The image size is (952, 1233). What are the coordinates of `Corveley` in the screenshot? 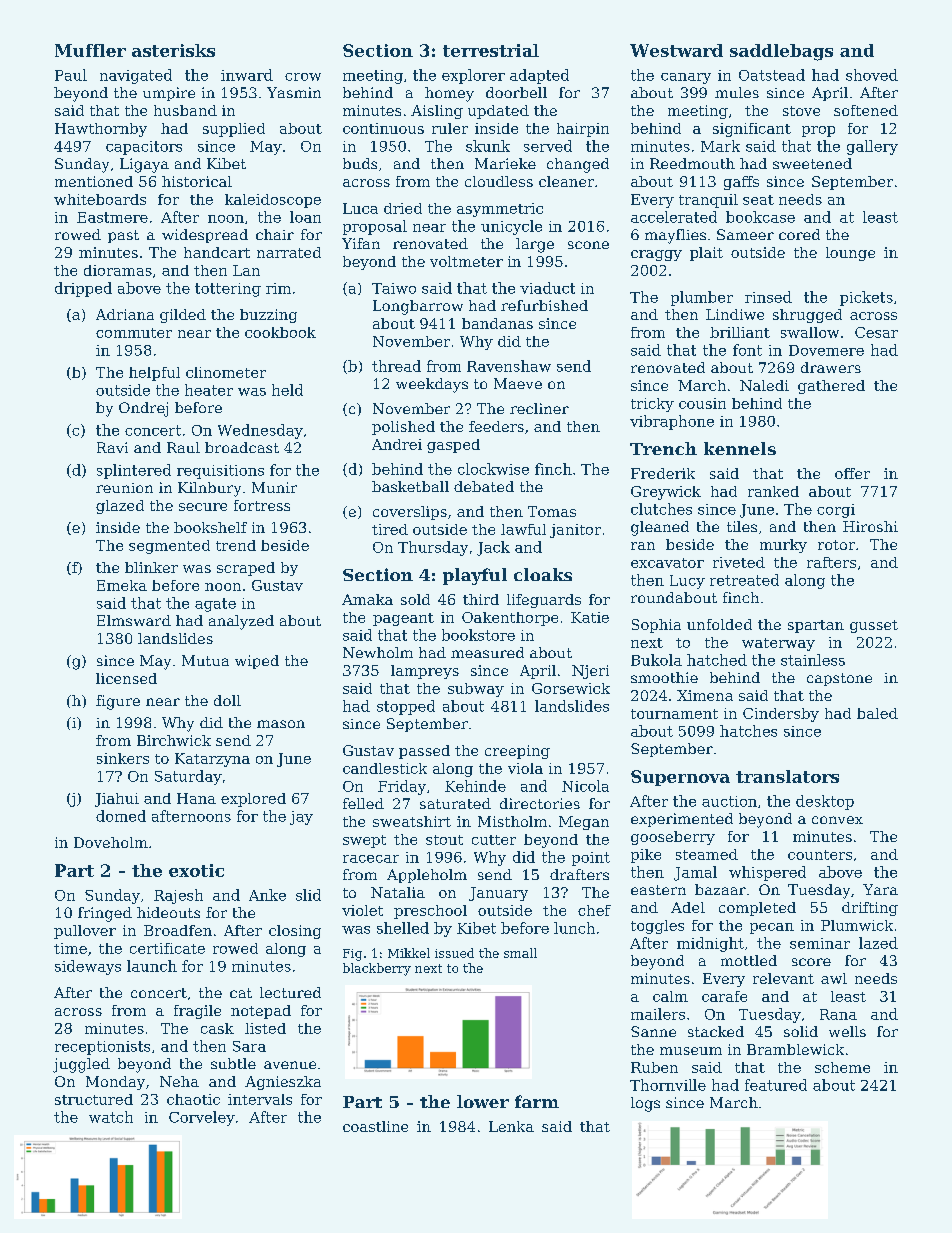 It's located at (202, 1118).
